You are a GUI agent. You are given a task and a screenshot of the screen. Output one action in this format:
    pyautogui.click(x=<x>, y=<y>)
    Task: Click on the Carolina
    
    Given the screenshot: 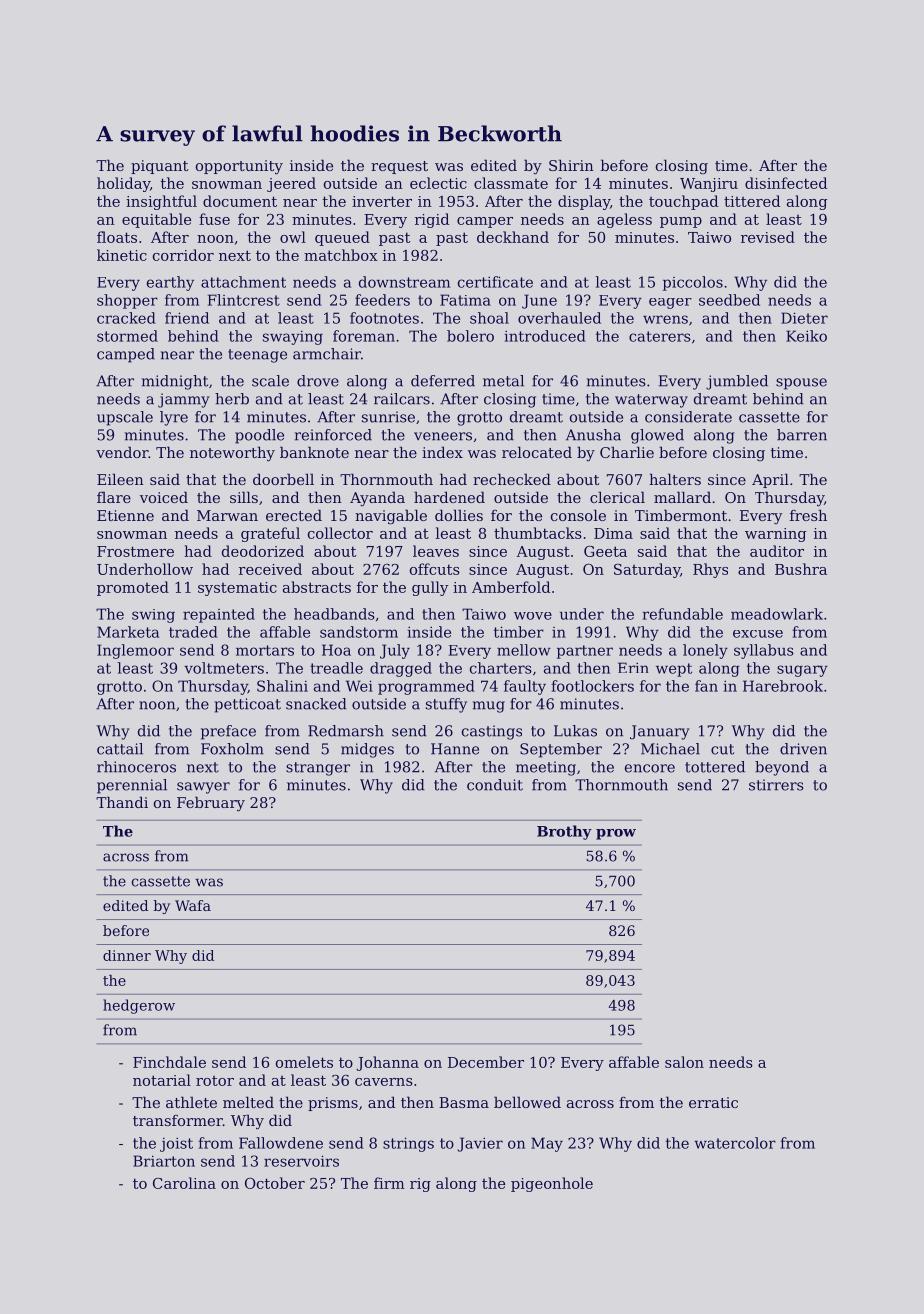 What is the action you would take?
    pyautogui.click(x=184, y=1183)
